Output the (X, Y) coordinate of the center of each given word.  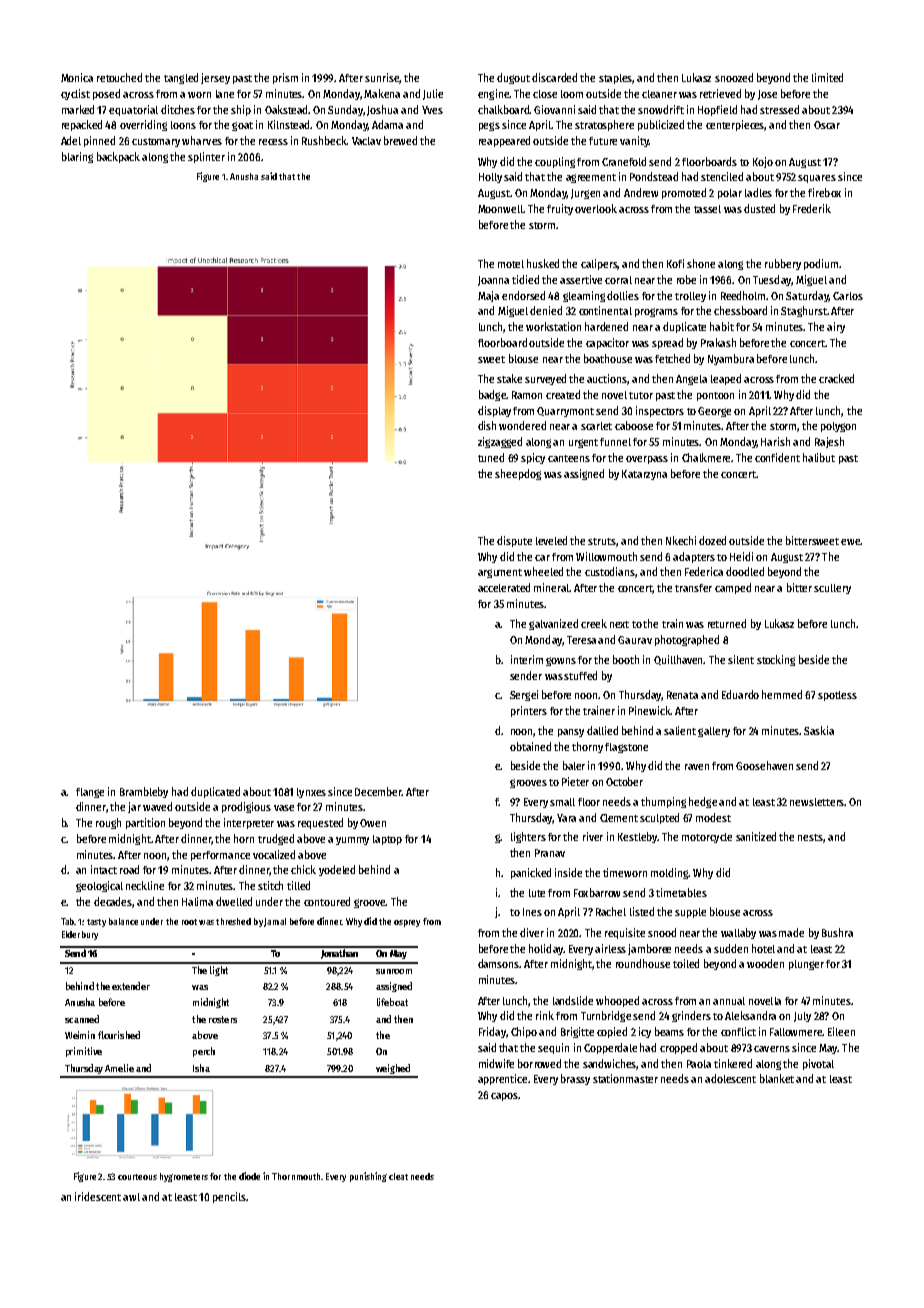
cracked (836, 378)
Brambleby (144, 792)
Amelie (119, 1068)
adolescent (730, 1078)
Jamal (275, 922)
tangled (181, 78)
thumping (663, 802)
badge (492, 395)
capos (504, 1097)
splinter (206, 157)
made (791, 932)
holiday (546, 949)
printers (529, 711)
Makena (382, 93)
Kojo (763, 162)
